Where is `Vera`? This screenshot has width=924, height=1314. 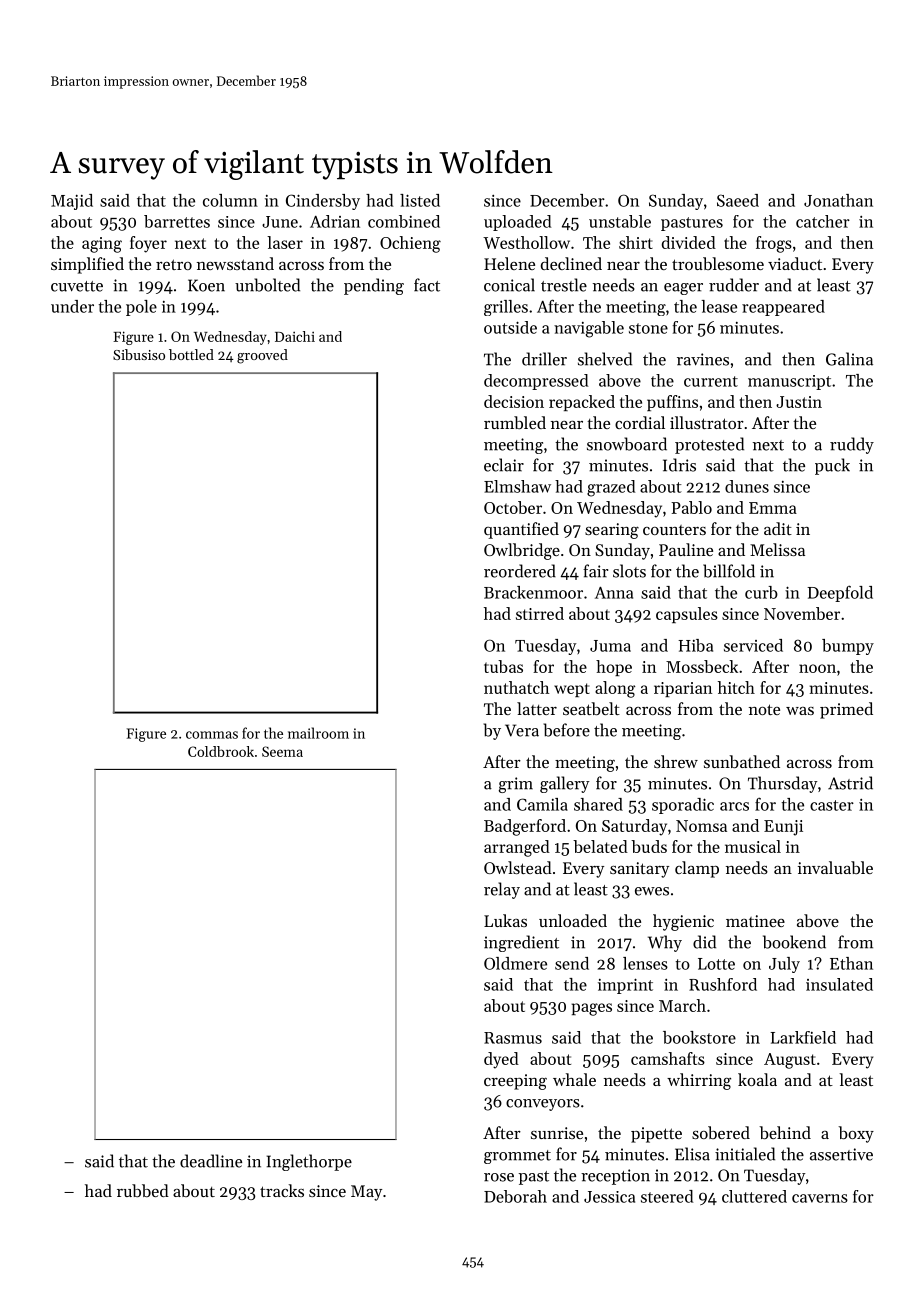 Vera is located at coordinates (522, 730).
